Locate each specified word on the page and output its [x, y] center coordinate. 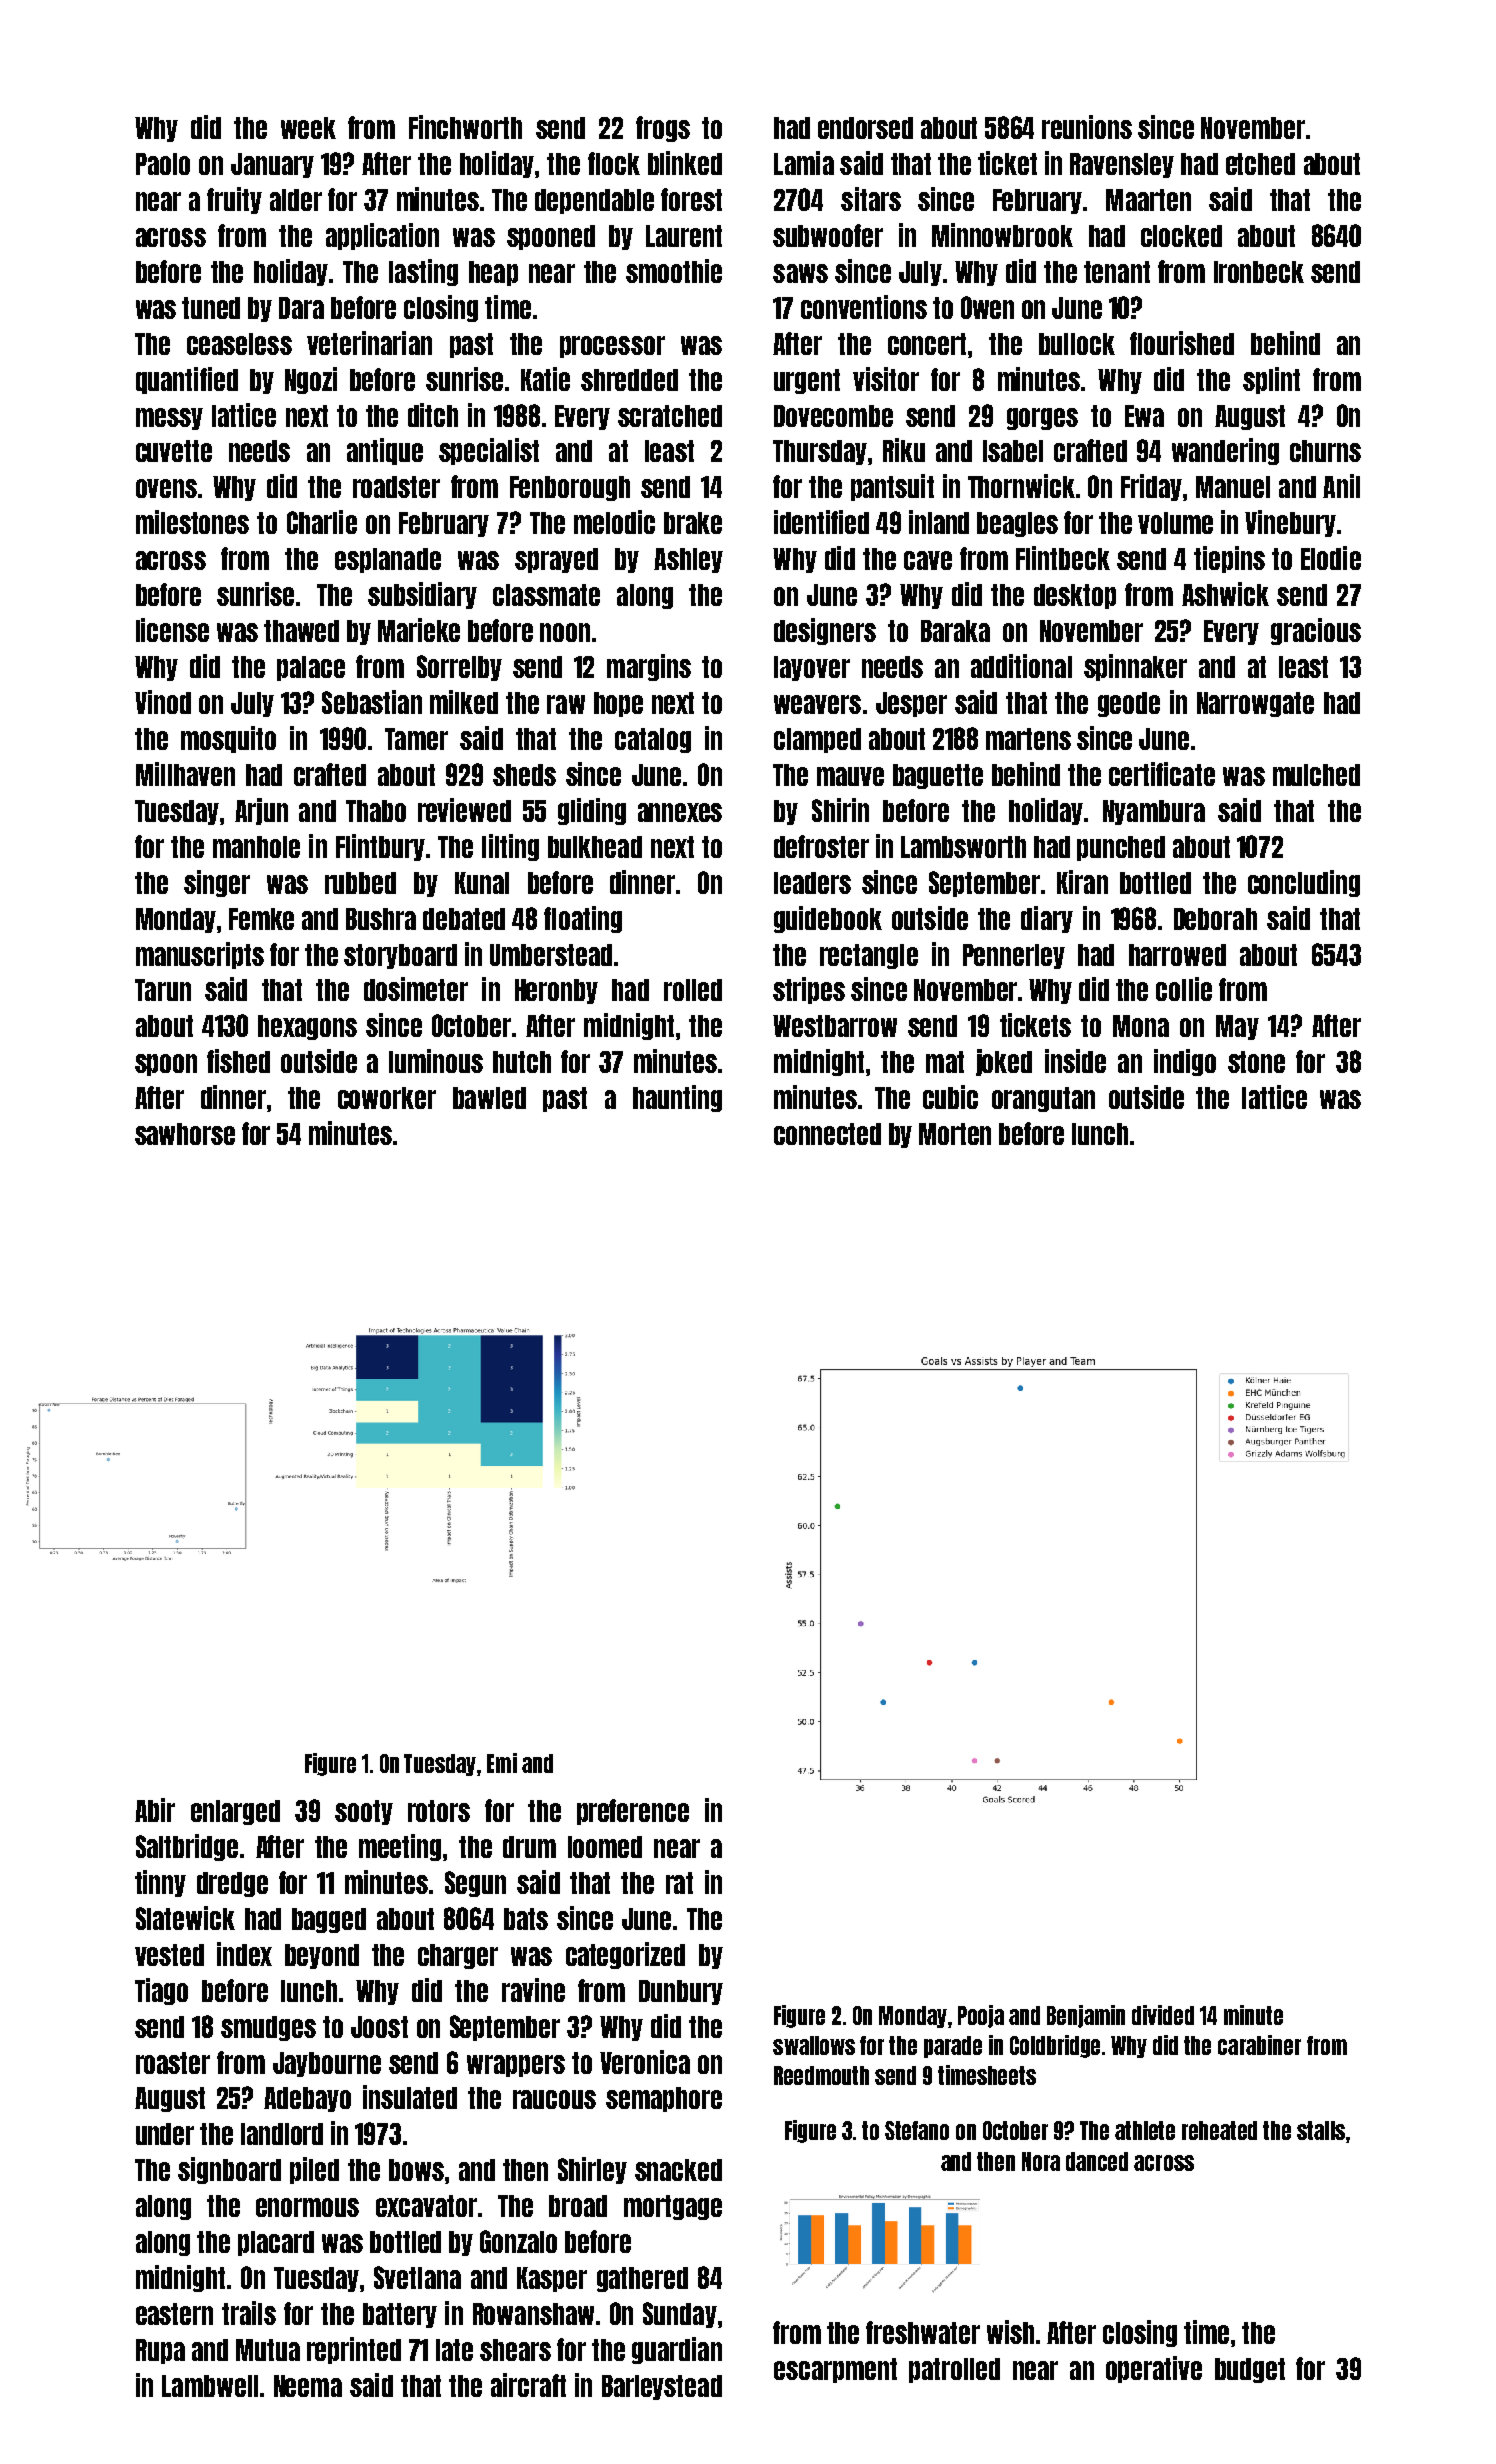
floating [583, 919]
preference [633, 1812]
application [382, 236]
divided [1163, 2015]
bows [416, 2170]
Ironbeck [1259, 272]
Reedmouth [821, 2075]
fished [238, 1061]
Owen [987, 307]
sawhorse [185, 1134]
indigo [1185, 1062]
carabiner [1259, 2045]
